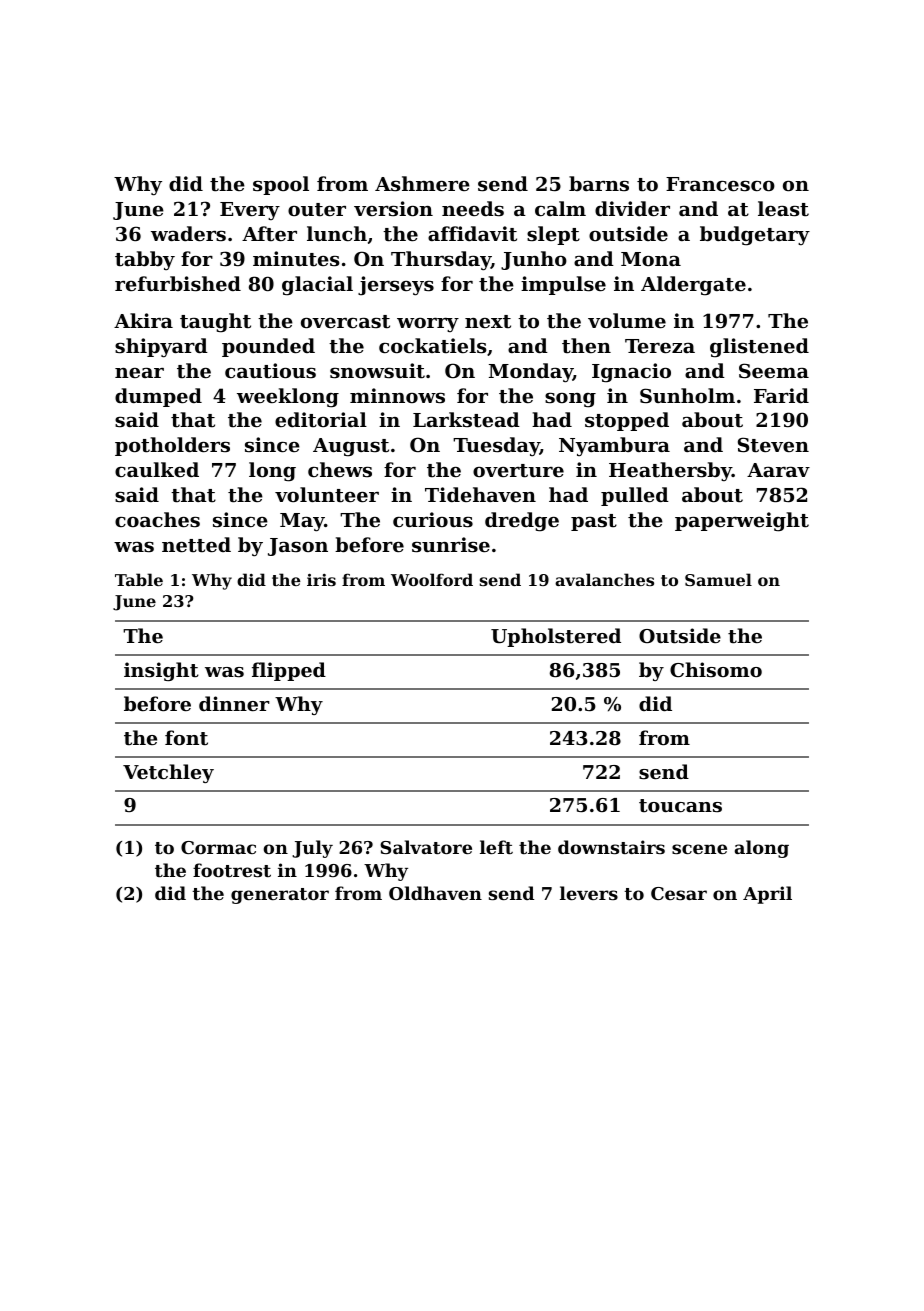 This screenshot has height=1311, width=924. I want to click on Francesco, so click(720, 184).
